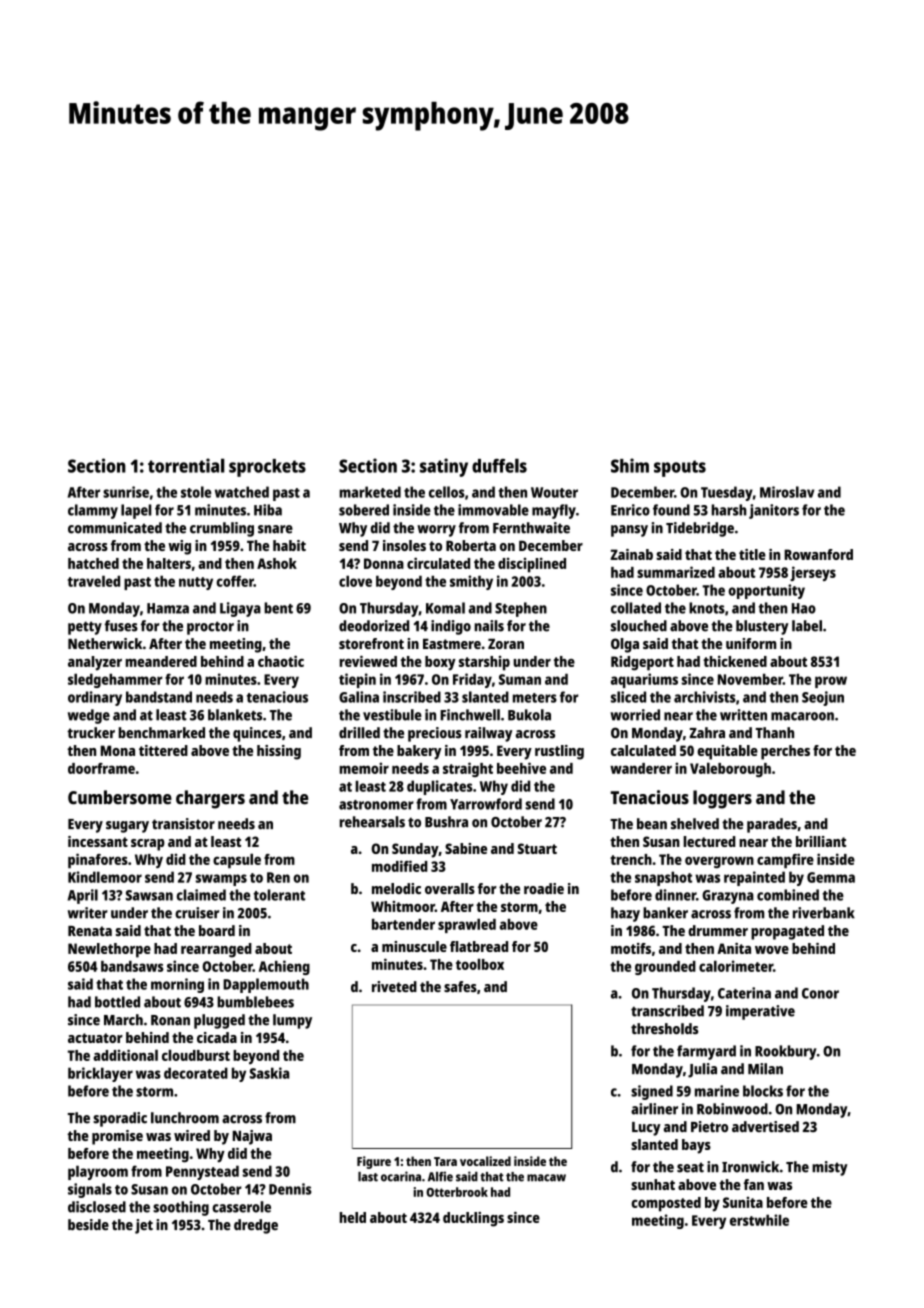 The image size is (924, 1308). I want to click on spouts, so click(680, 468).
